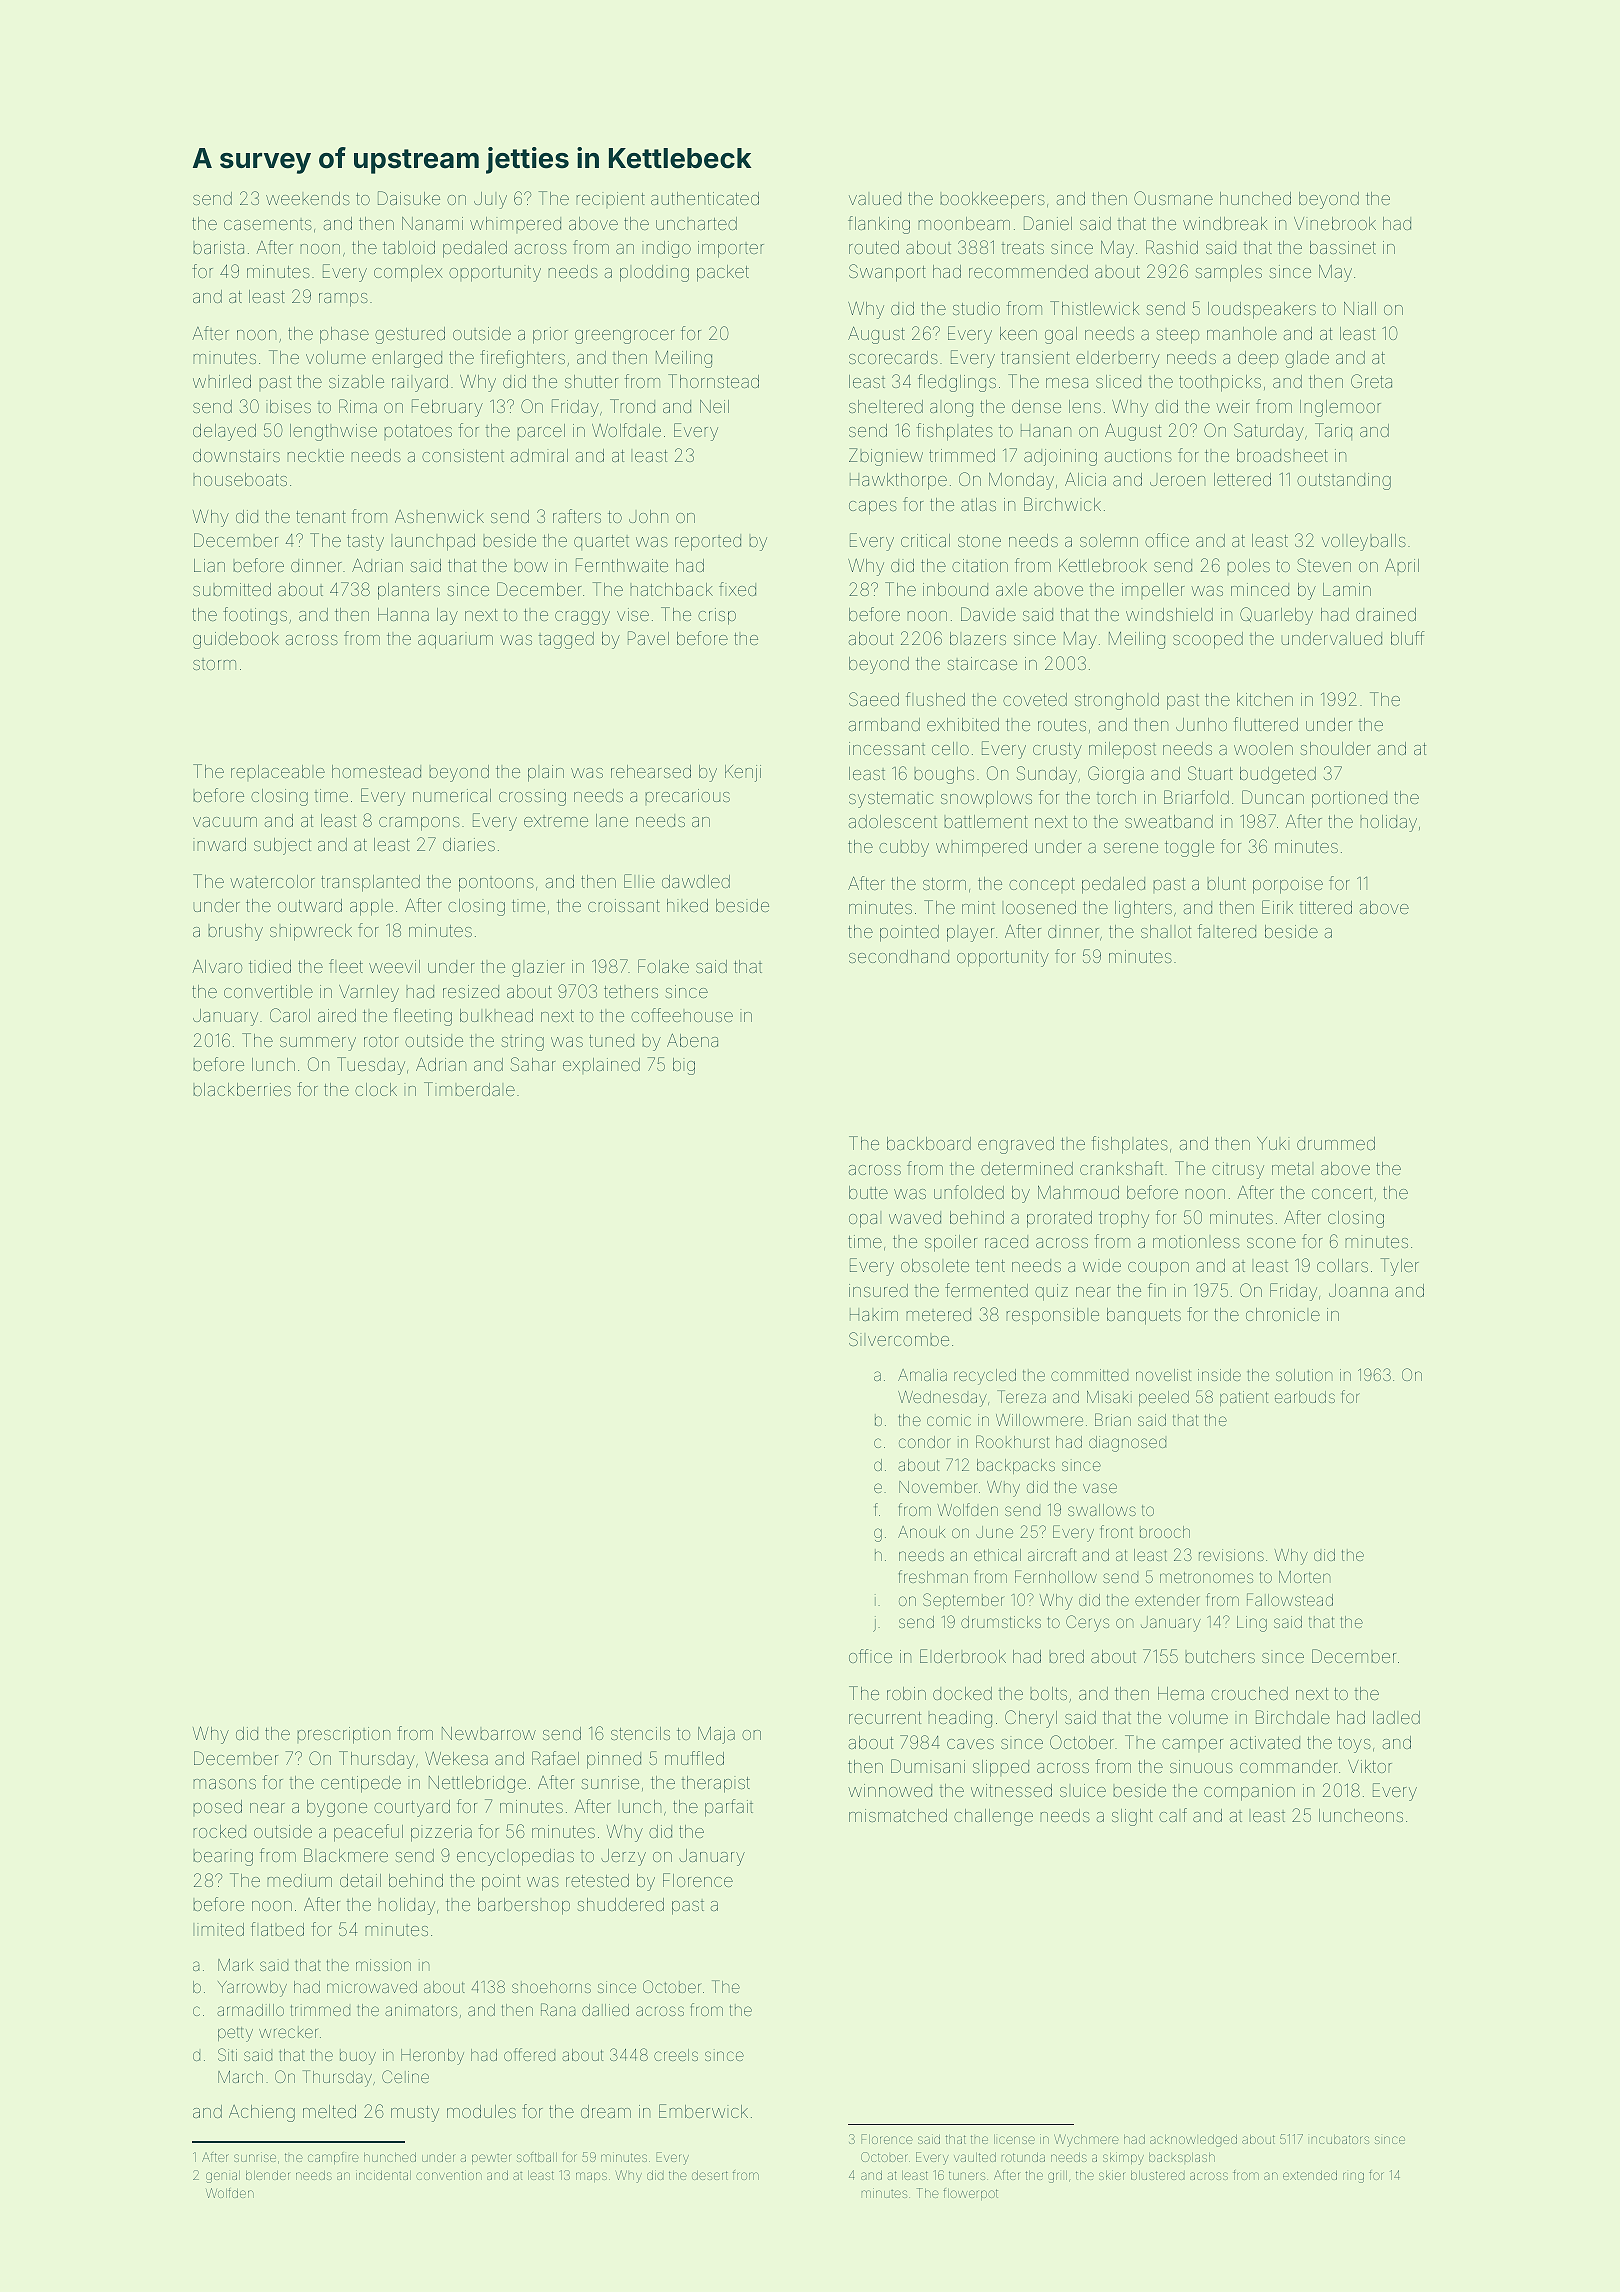  I want to click on casements, so click(268, 224).
